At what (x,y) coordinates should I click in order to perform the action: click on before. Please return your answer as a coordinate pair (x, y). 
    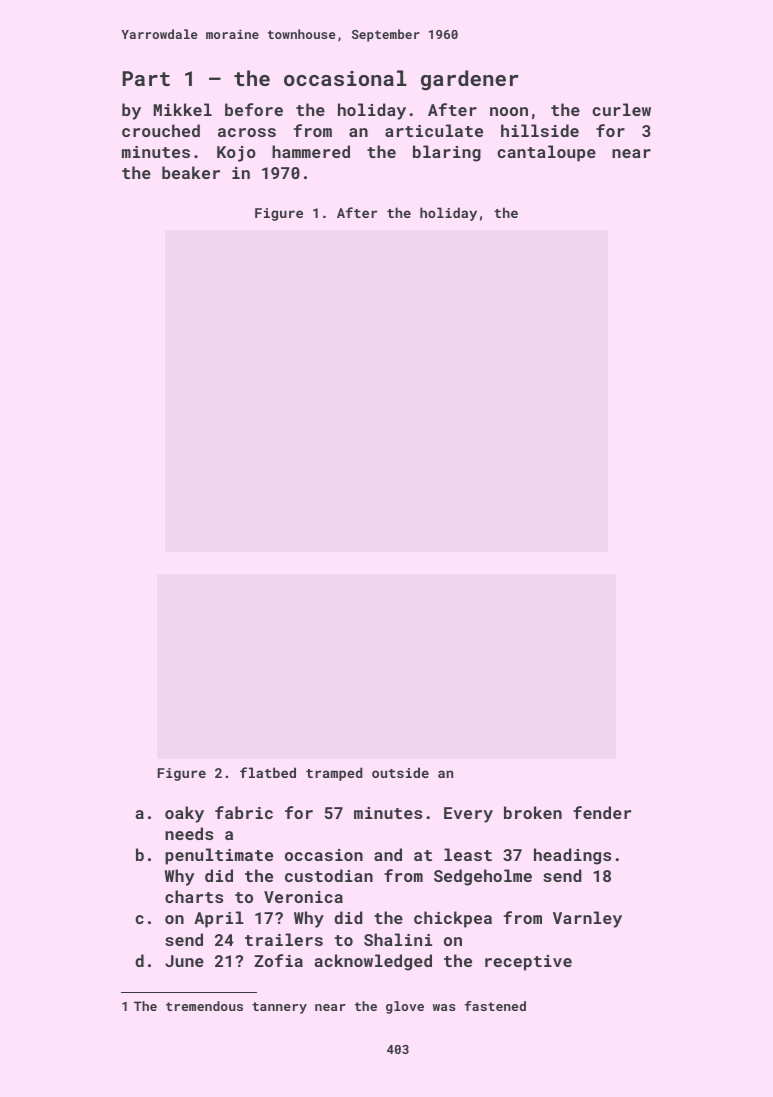
    Looking at the image, I should click on (254, 109).
